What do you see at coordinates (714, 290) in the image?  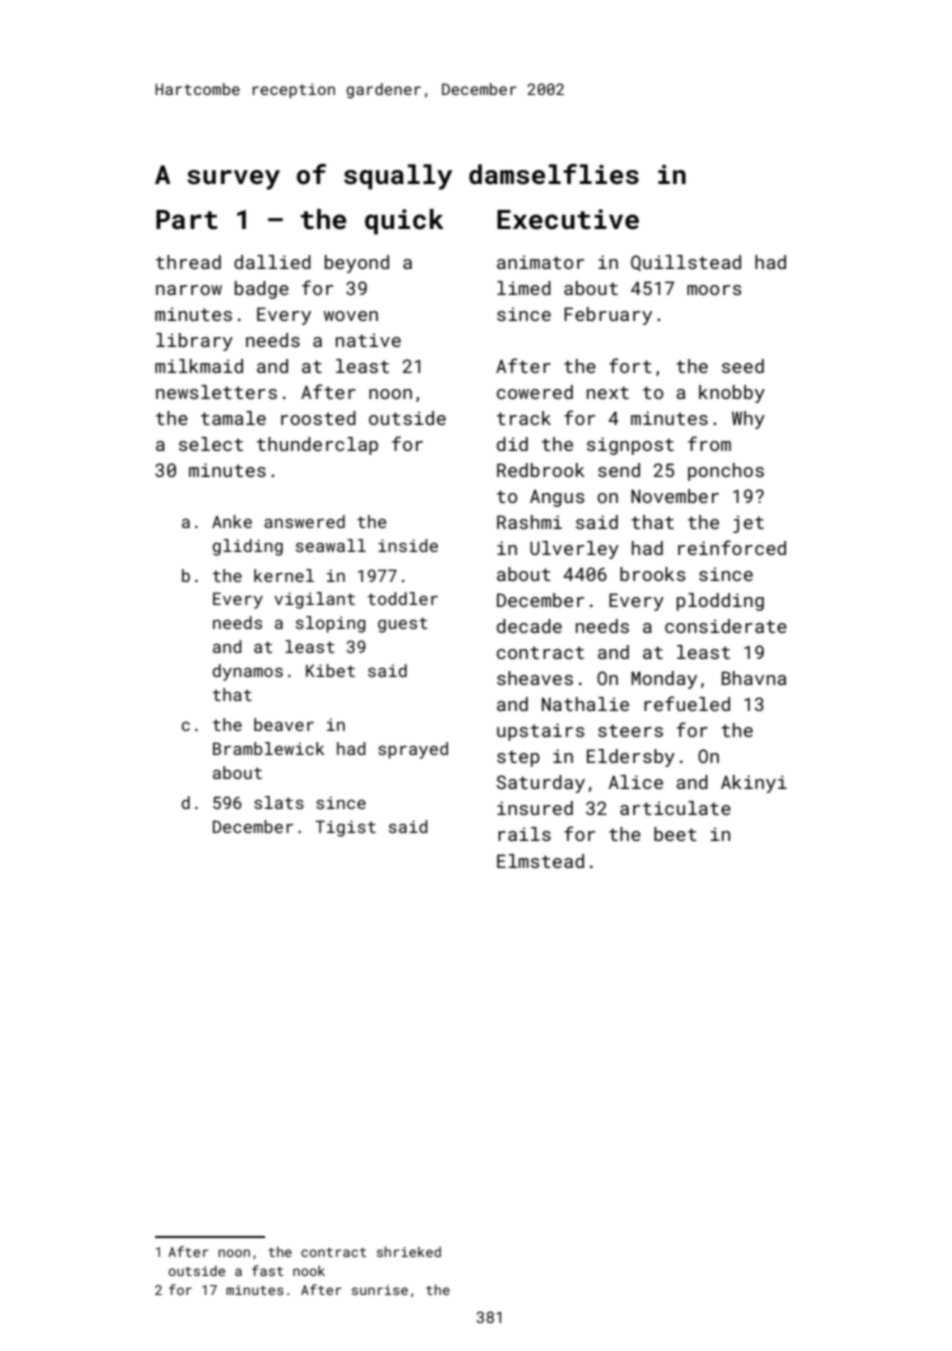 I see `moors` at bounding box center [714, 290].
